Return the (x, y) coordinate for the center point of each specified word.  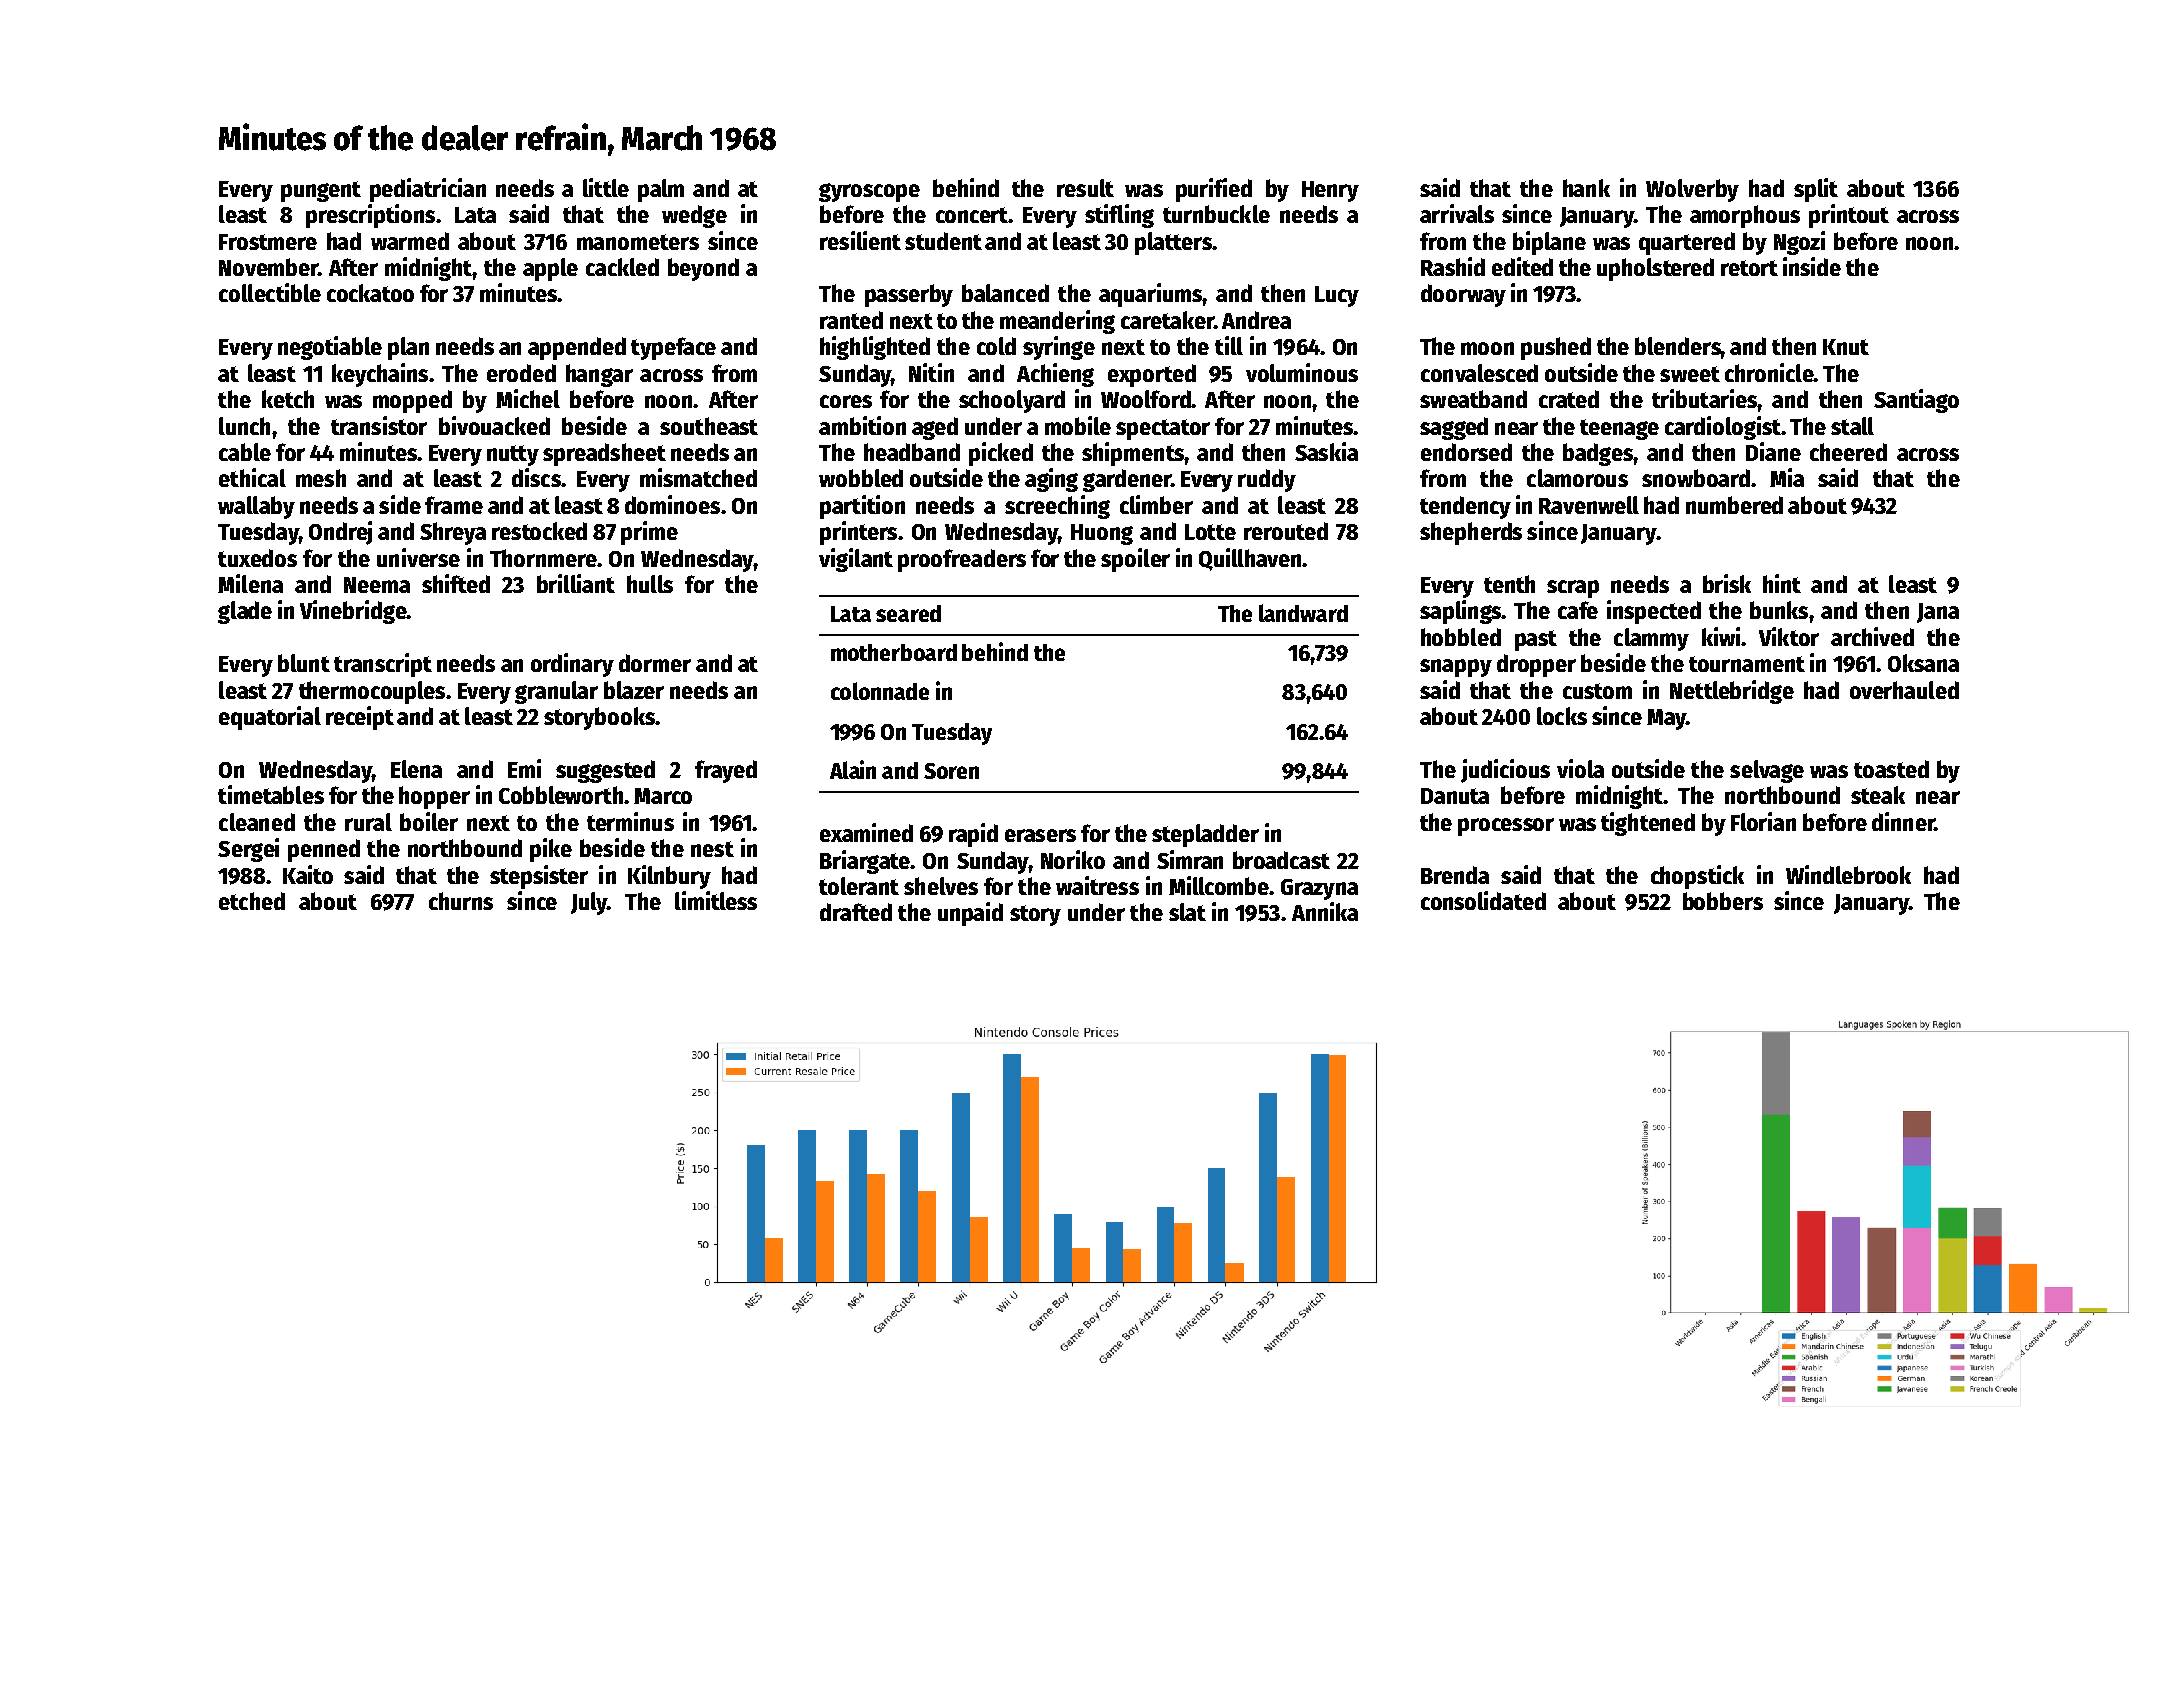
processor (1506, 827)
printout (1849, 216)
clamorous (1577, 478)
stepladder (1205, 835)
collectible (270, 292)
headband (912, 452)
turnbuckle (1216, 214)
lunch (244, 426)
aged (935, 428)
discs (536, 477)
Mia (1787, 477)
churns (461, 901)
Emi (524, 768)
